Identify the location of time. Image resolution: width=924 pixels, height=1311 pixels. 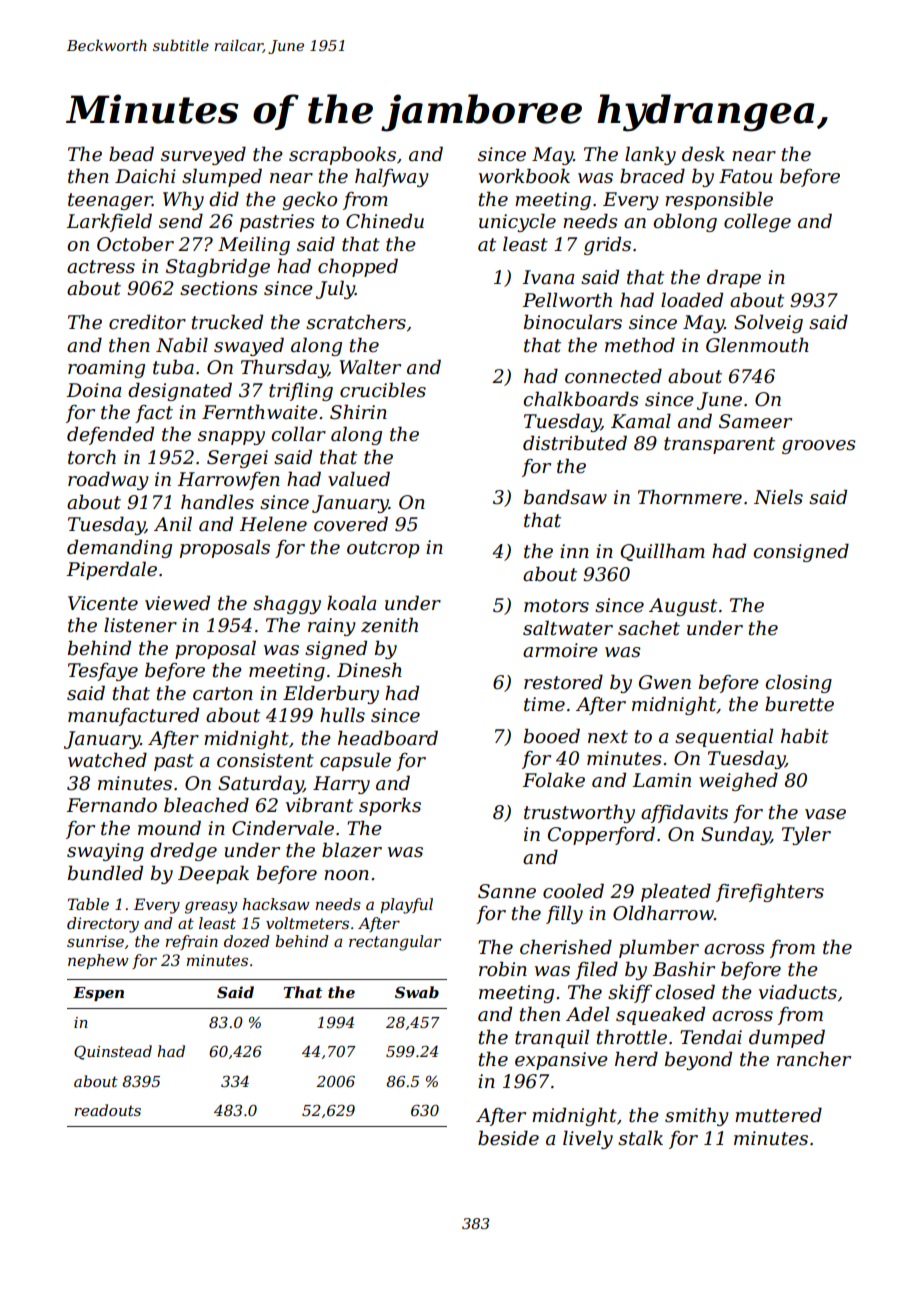
(544, 704).
